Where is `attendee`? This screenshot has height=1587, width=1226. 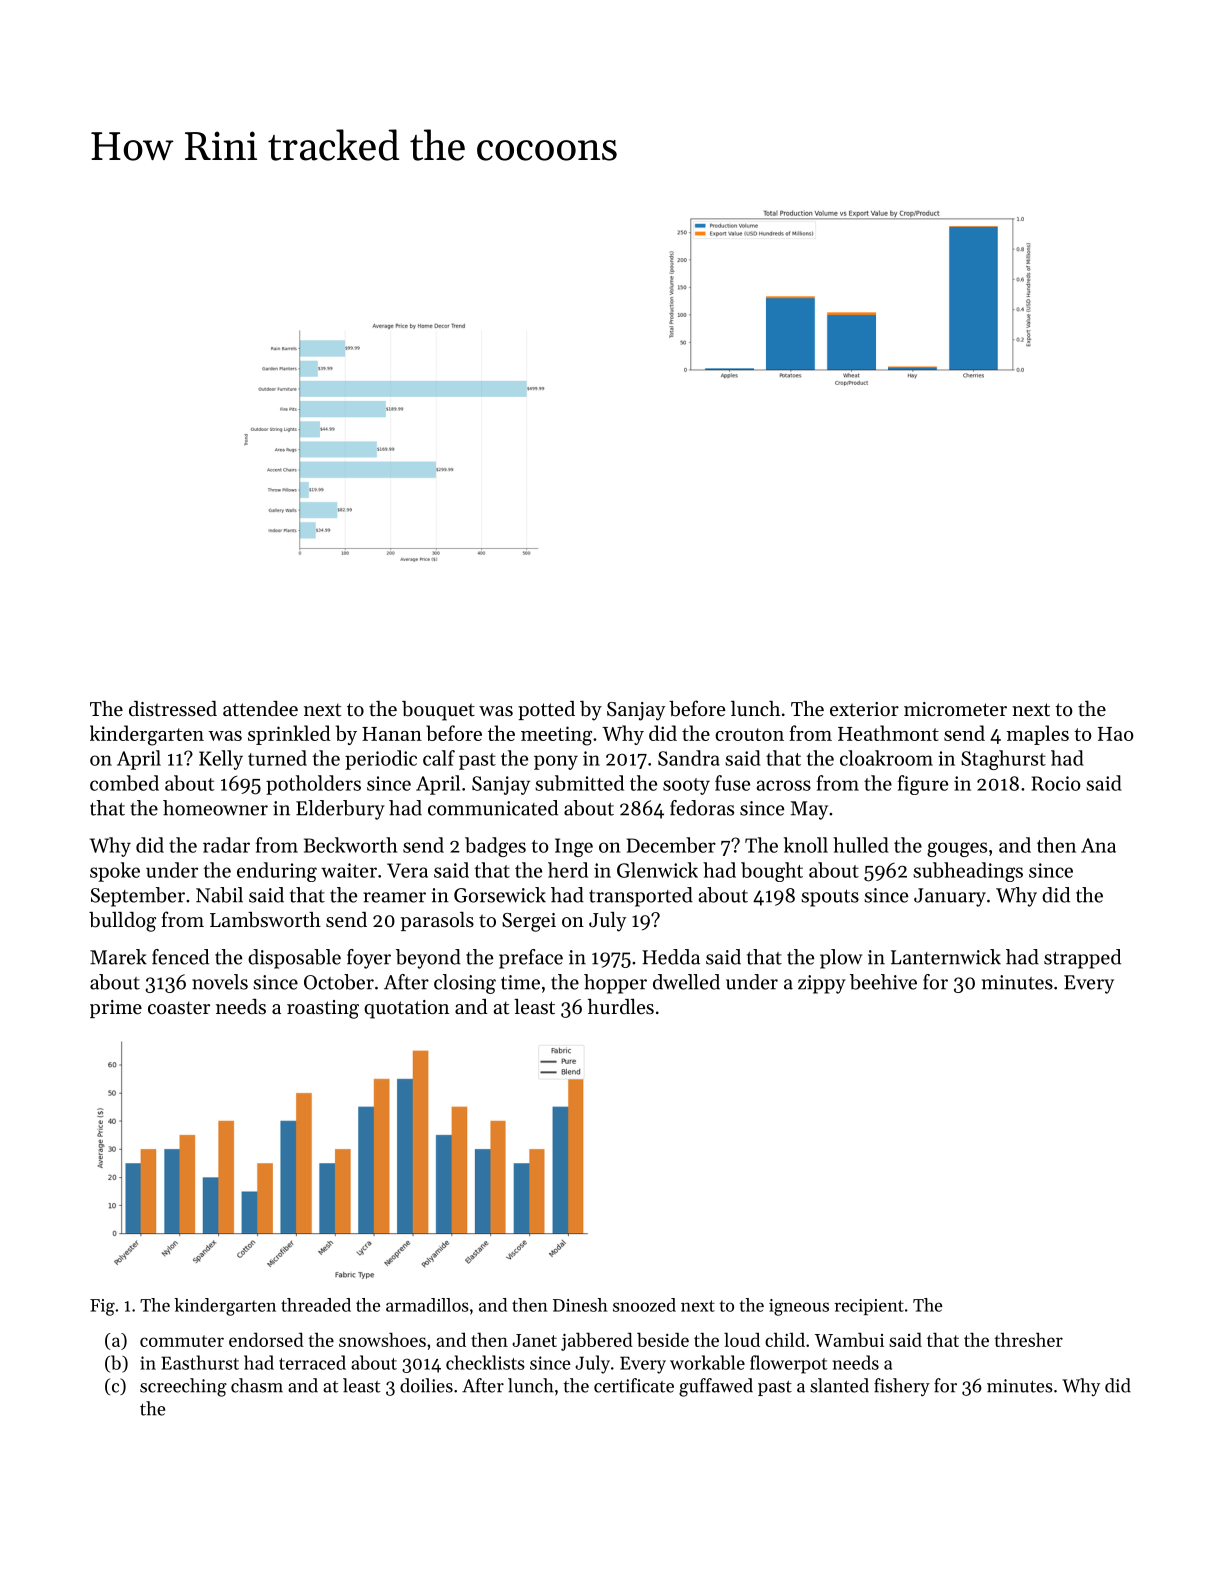
attendee is located at coordinates (260, 709).
